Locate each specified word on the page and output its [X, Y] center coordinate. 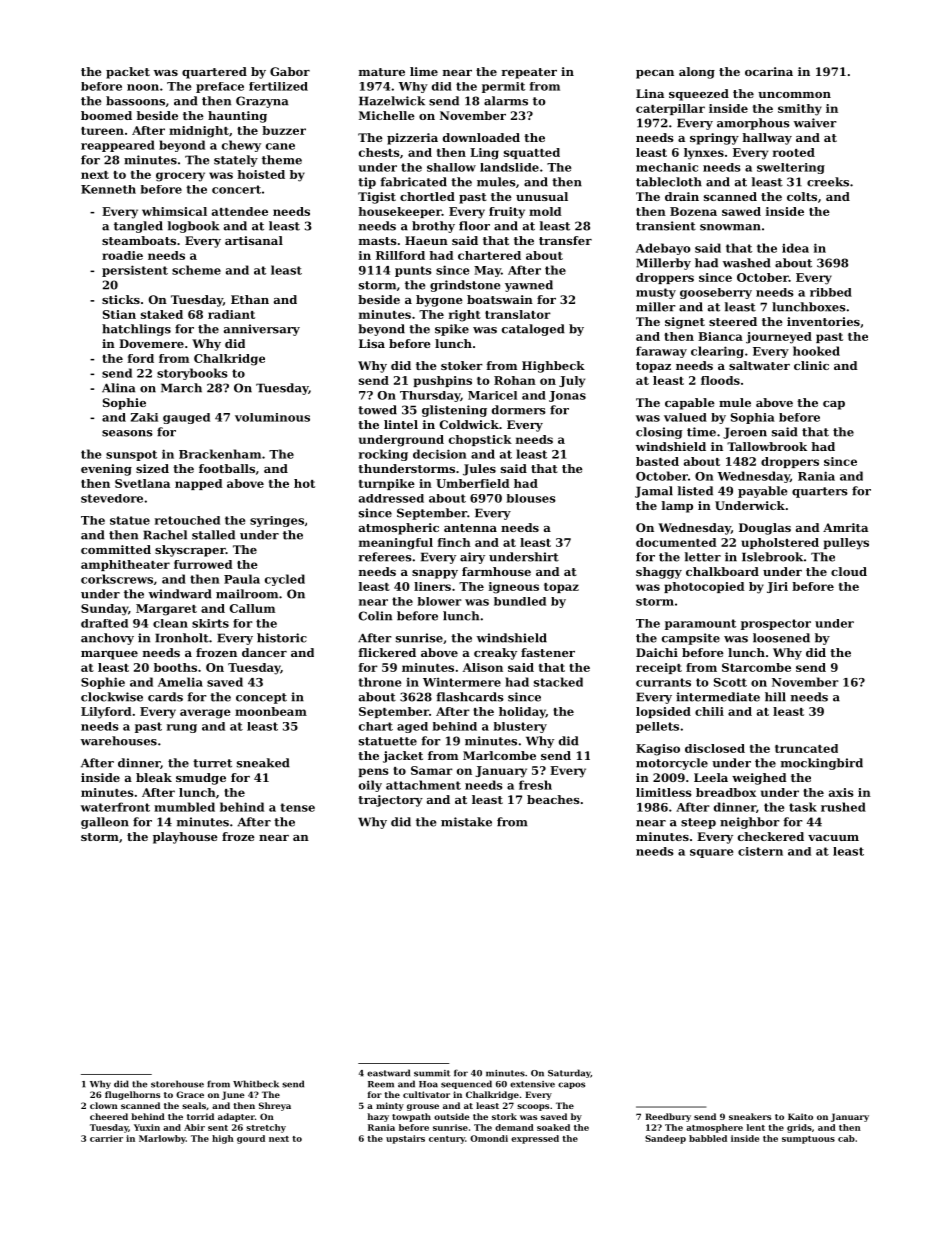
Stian [119, 314]
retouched [187, 520]
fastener [548, 652]
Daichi [657, 652]
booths [175, 667]
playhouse [185, 838]
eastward [388, 1073]
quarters [820, 492]
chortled [427, 196]
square [712, 853]
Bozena [693, 211]
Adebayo [663, 249]
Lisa [372, 343]
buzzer [284, 130]
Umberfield [473, 483]
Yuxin [147, 1127]
